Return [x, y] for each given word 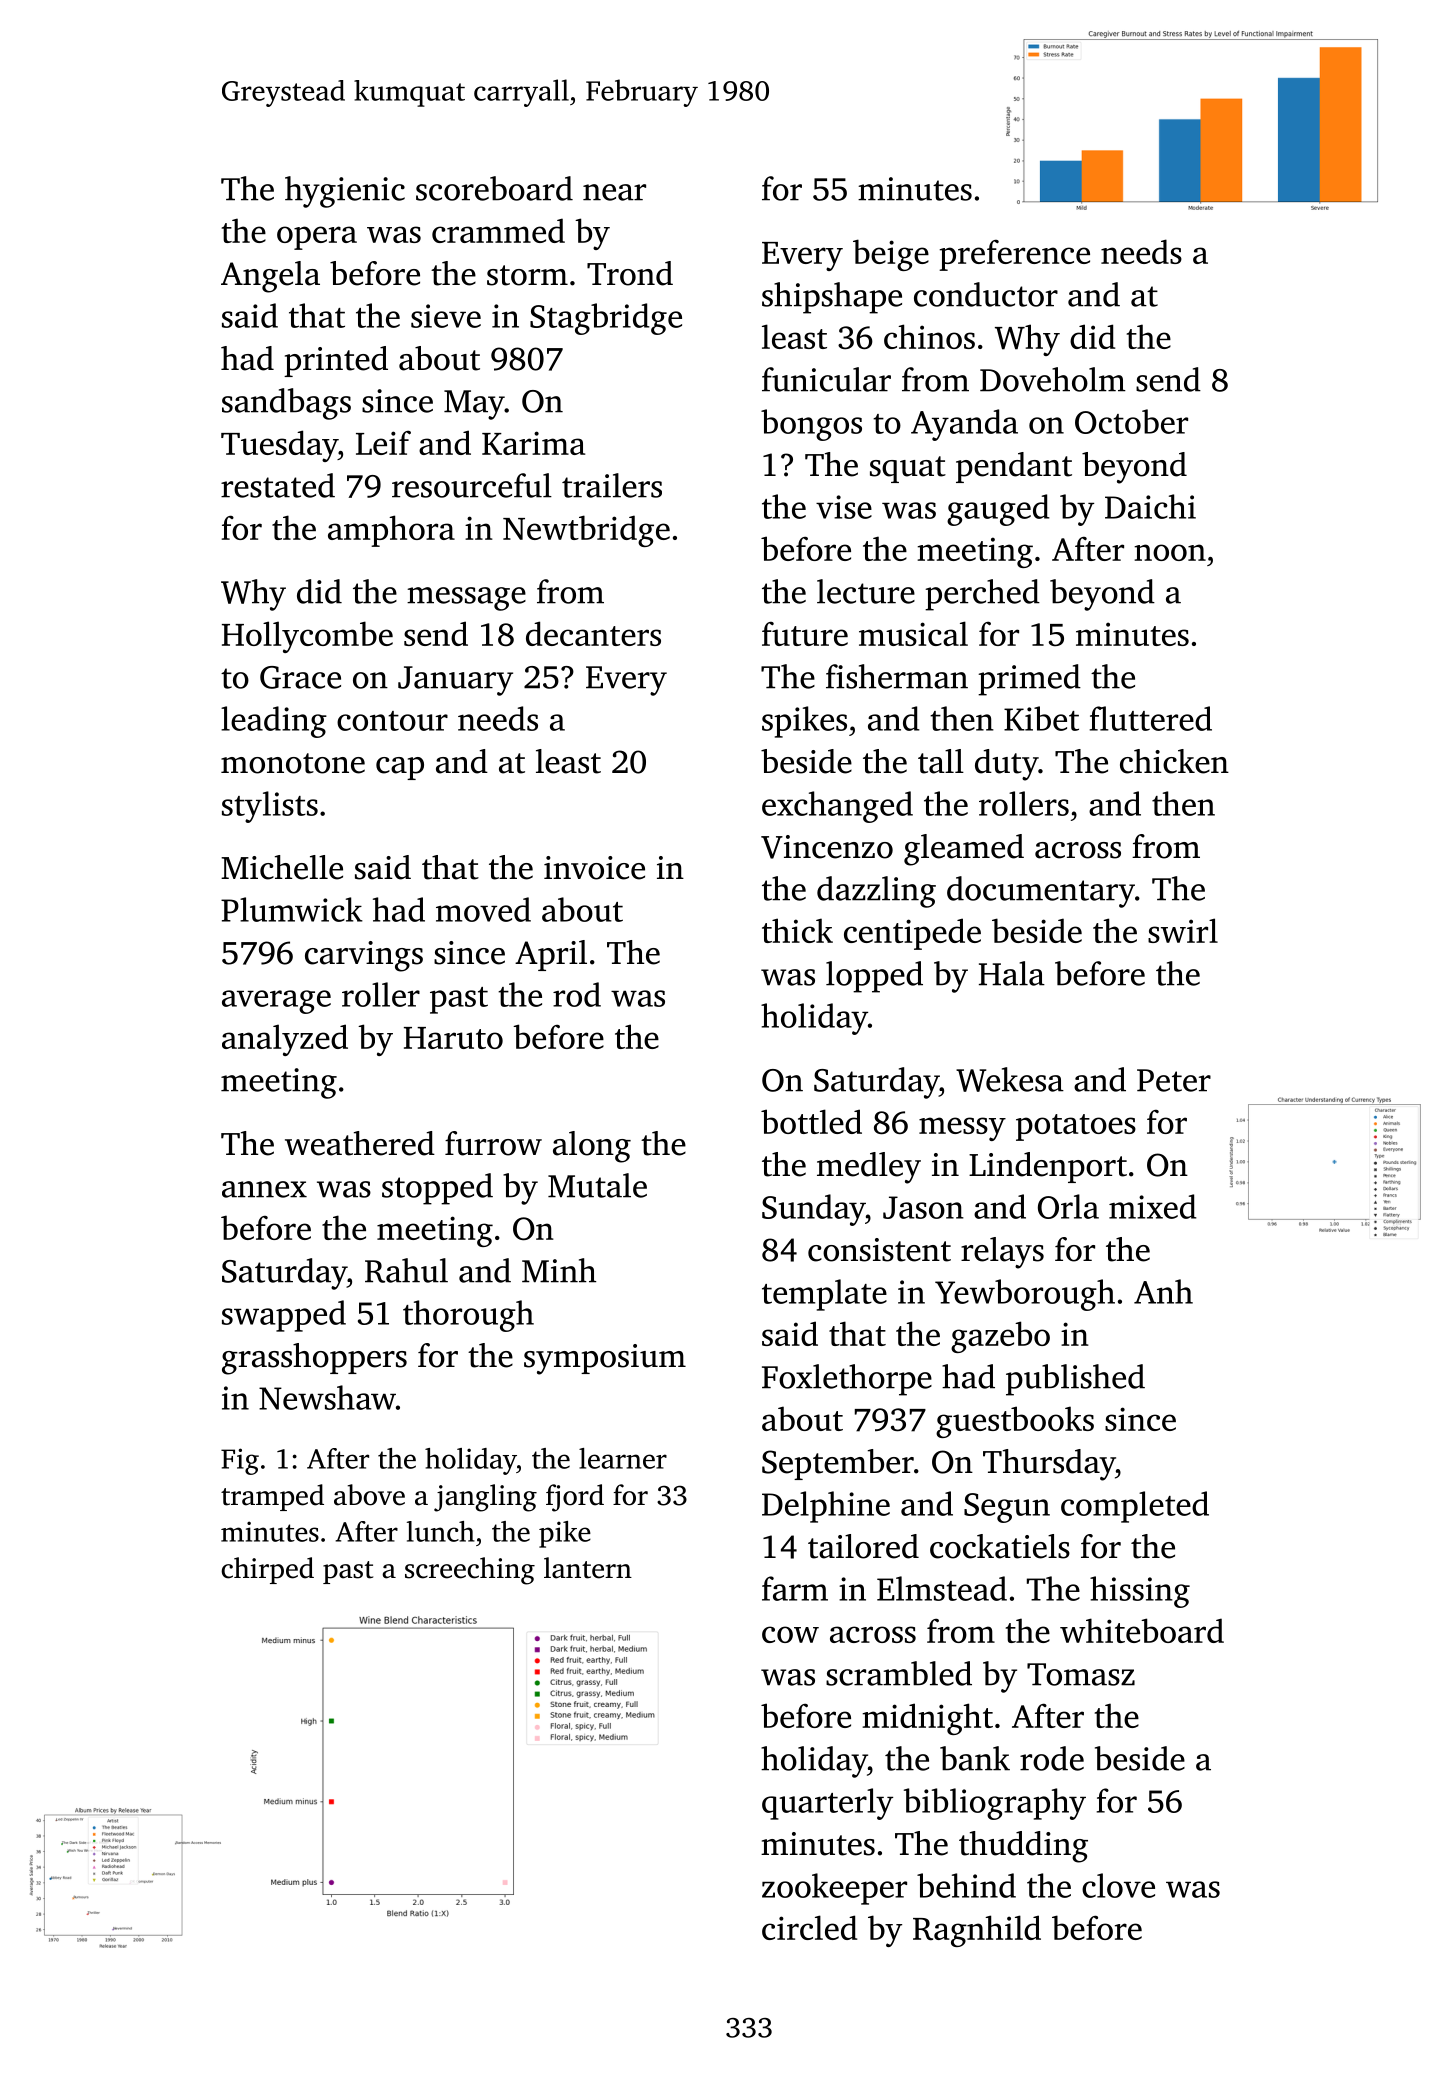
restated [278, 485]
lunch [441, 1531]
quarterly [827, 1804]
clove [1118, 1885]
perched [982, 595]
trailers [612, 485]
